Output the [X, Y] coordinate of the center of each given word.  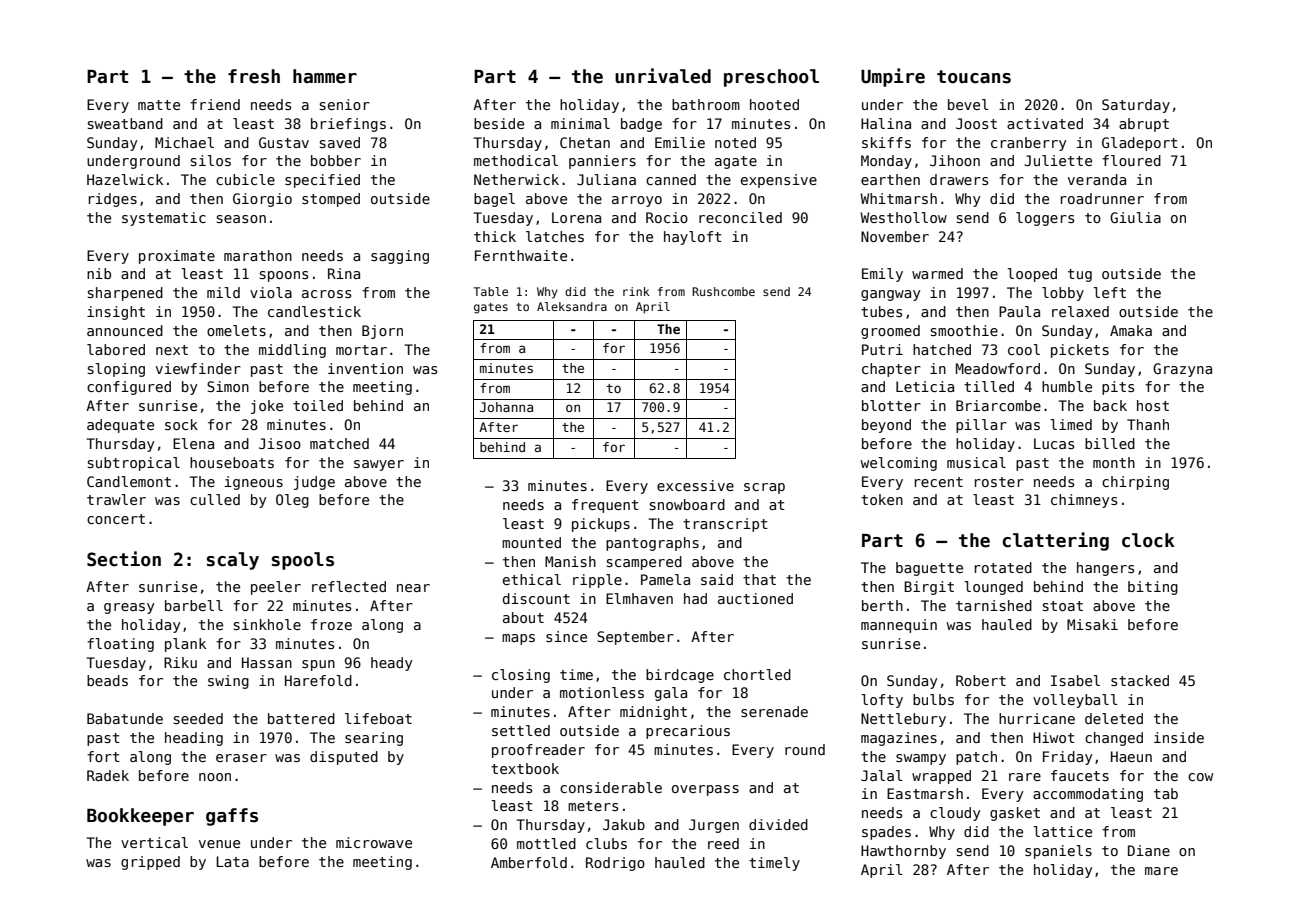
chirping [1135, 483]
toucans [974, 77]
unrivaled [663, 76]
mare [1161, 871]
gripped [150, 863]
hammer [325, 76]
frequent [605, 506]
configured [129, 388]
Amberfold [529, 862]
